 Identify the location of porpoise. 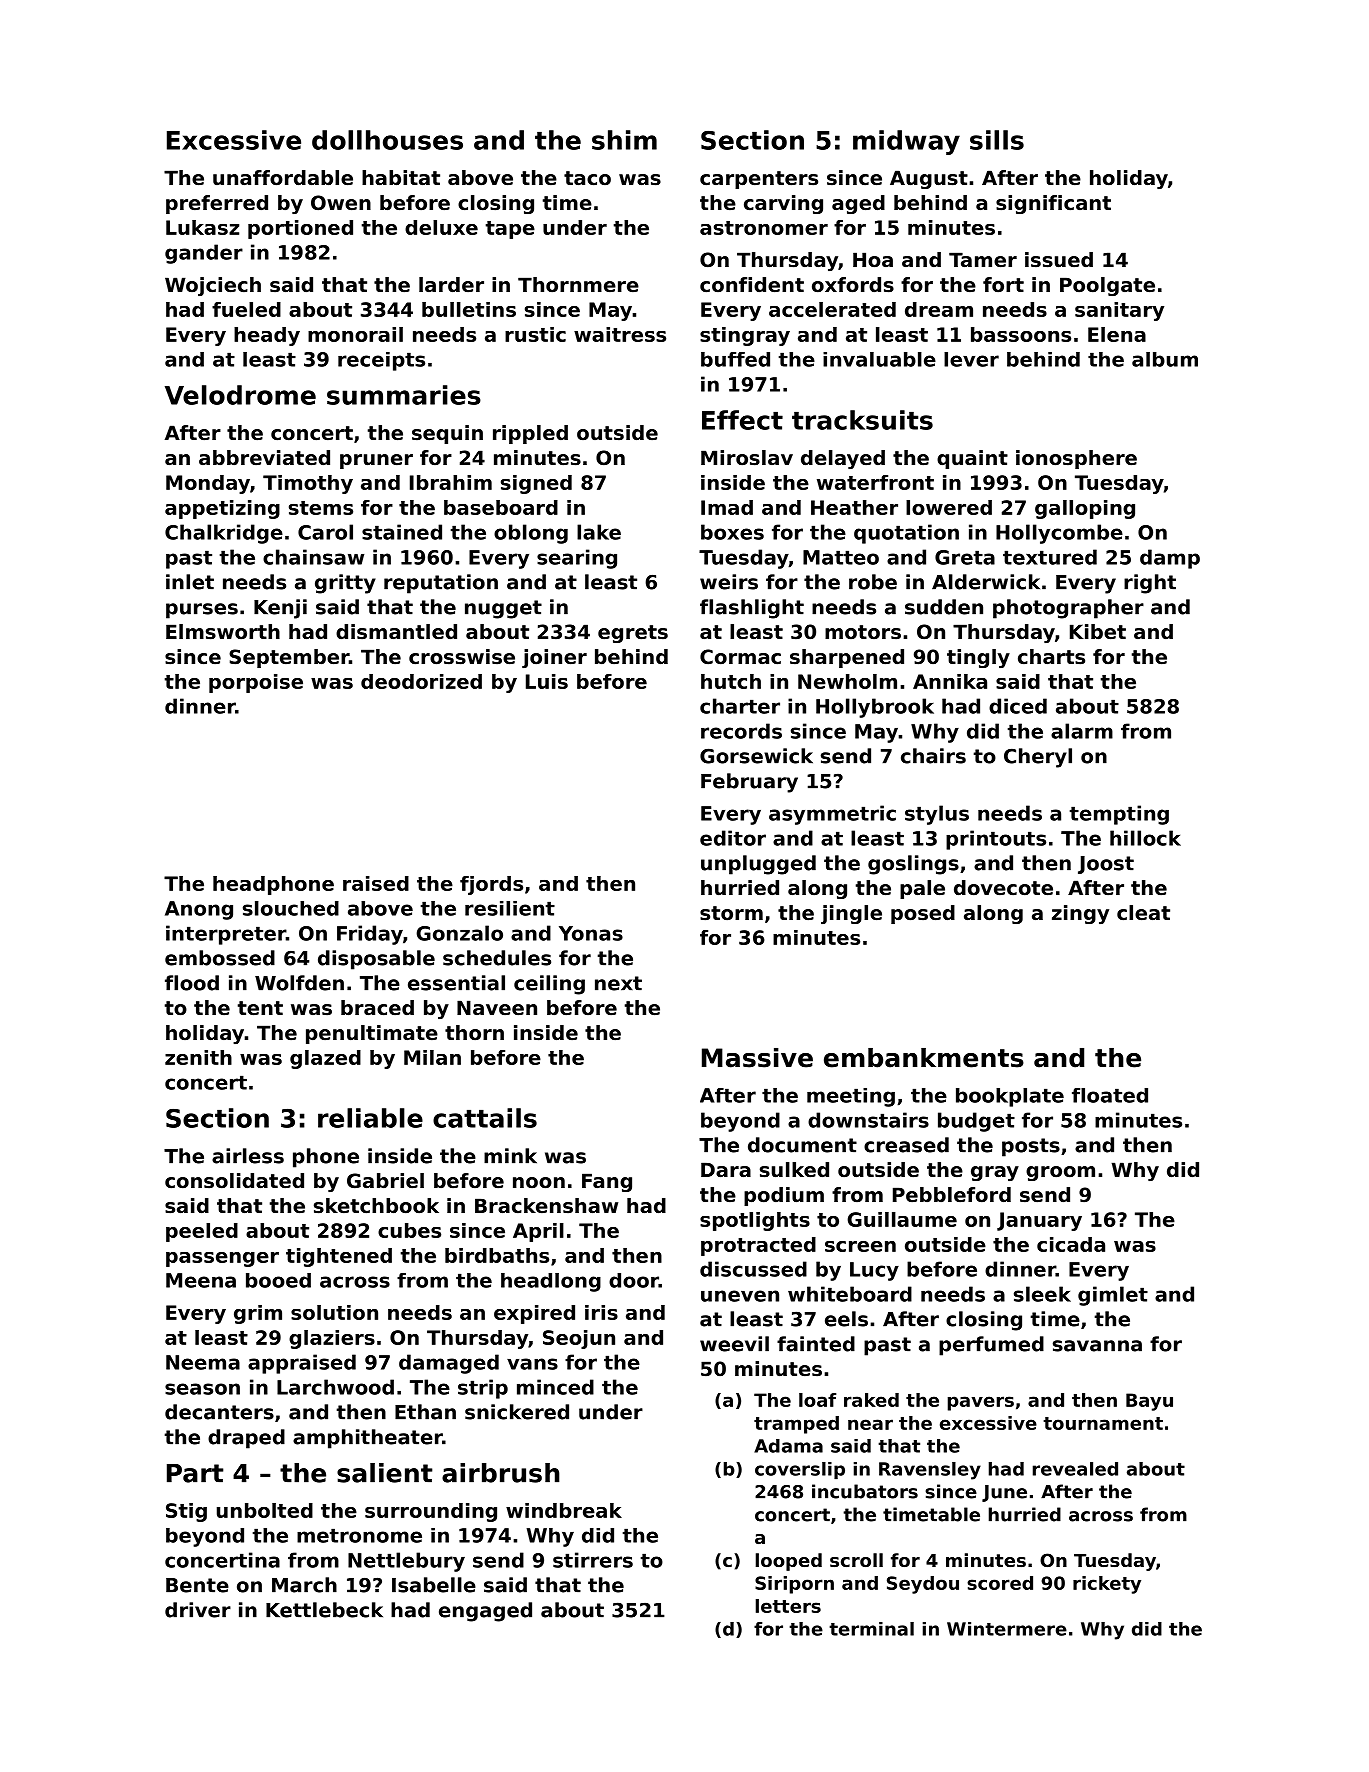
(256, 683).
